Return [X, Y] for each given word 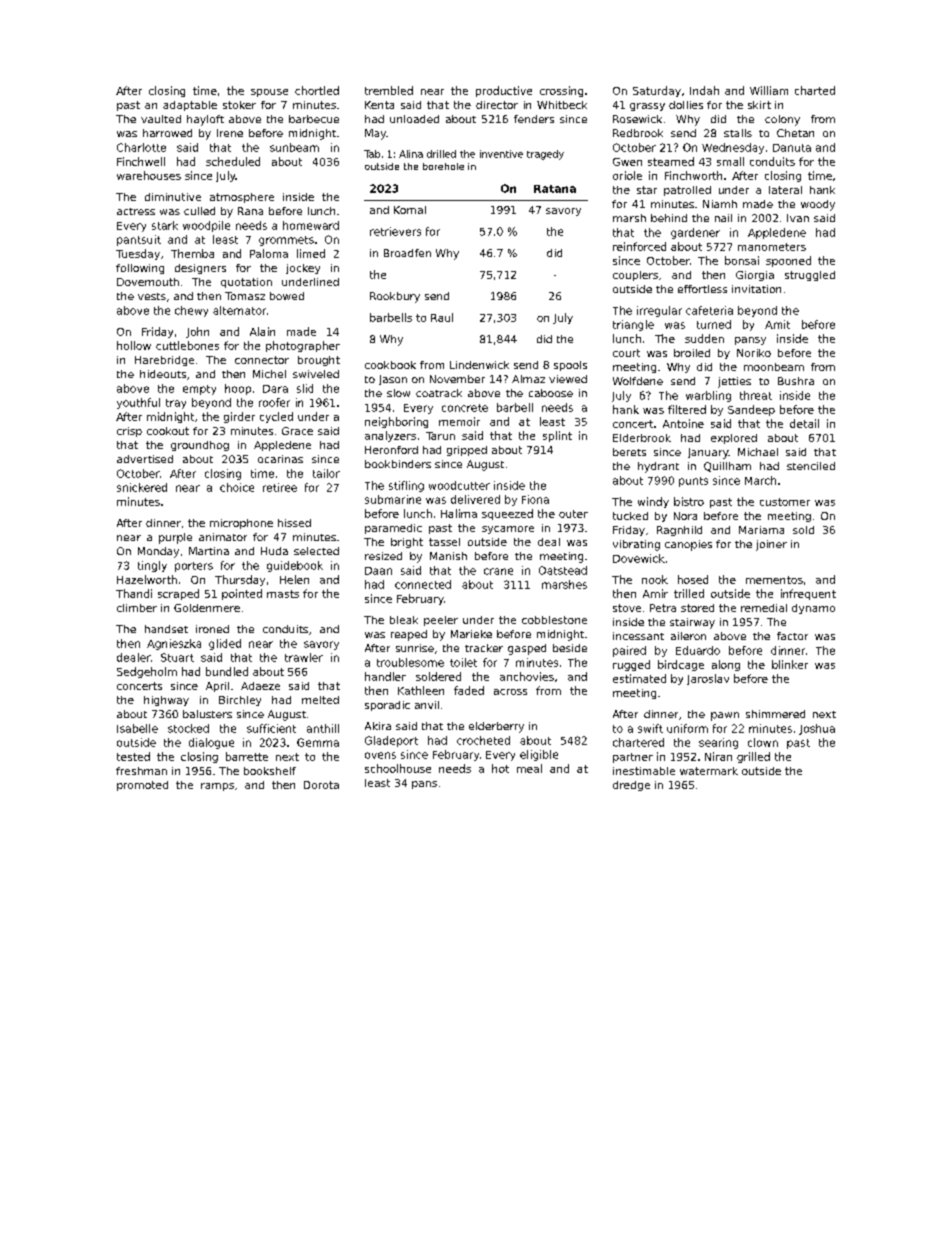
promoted [142, 786]
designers [200, 269]
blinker [790, 664]
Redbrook [638, 133]
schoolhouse [398, 768]
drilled [441, 154]
